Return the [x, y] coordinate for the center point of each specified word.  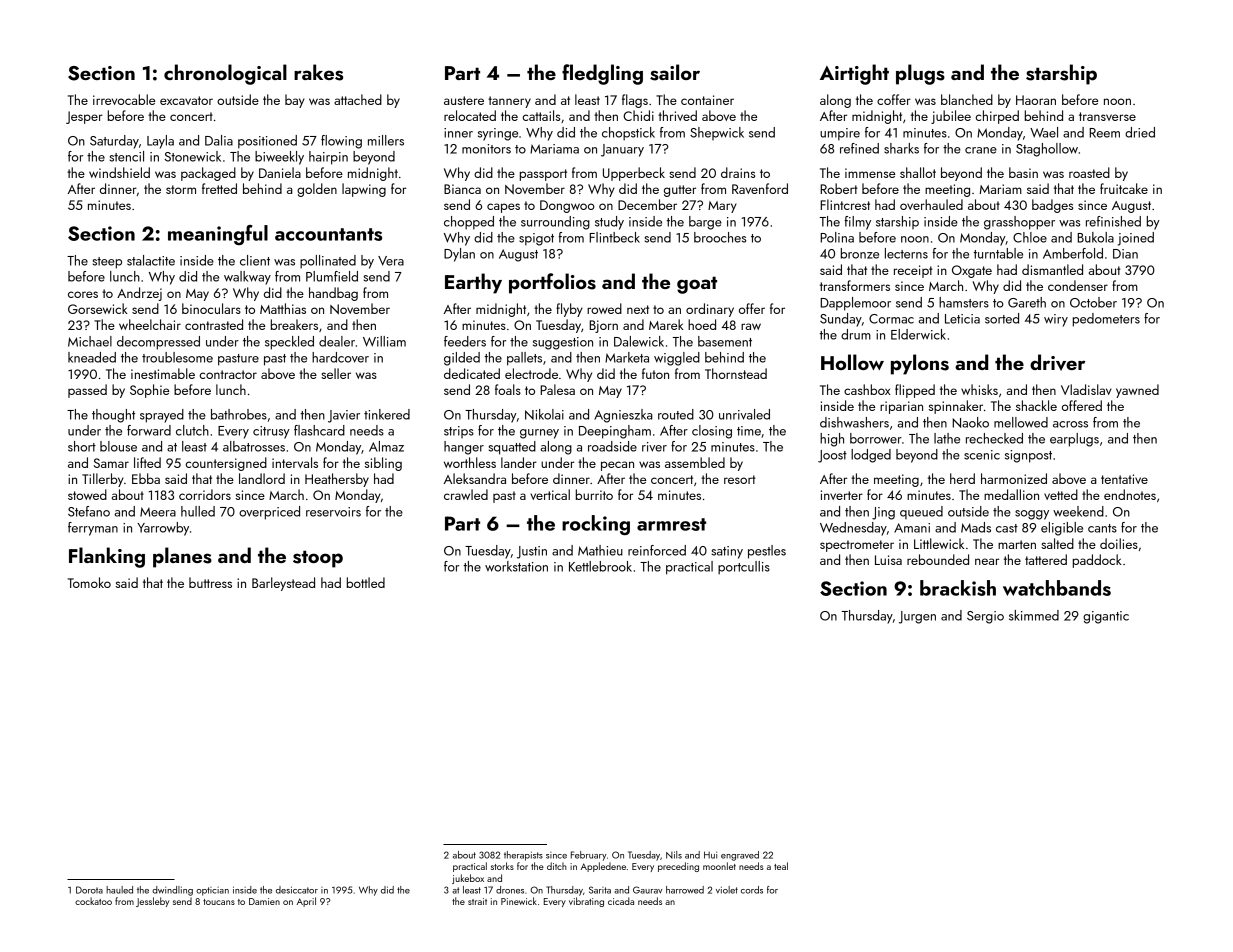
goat [697, 285]
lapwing [364, 190]
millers [386, 140]
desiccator [297, 890]
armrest [671, 524]
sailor [675, 72]
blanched [967, 99]
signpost [1028, 456]
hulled [198, 511]
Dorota [89, 890]
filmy [857, 223]
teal [781, 866]
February [588, 856]
